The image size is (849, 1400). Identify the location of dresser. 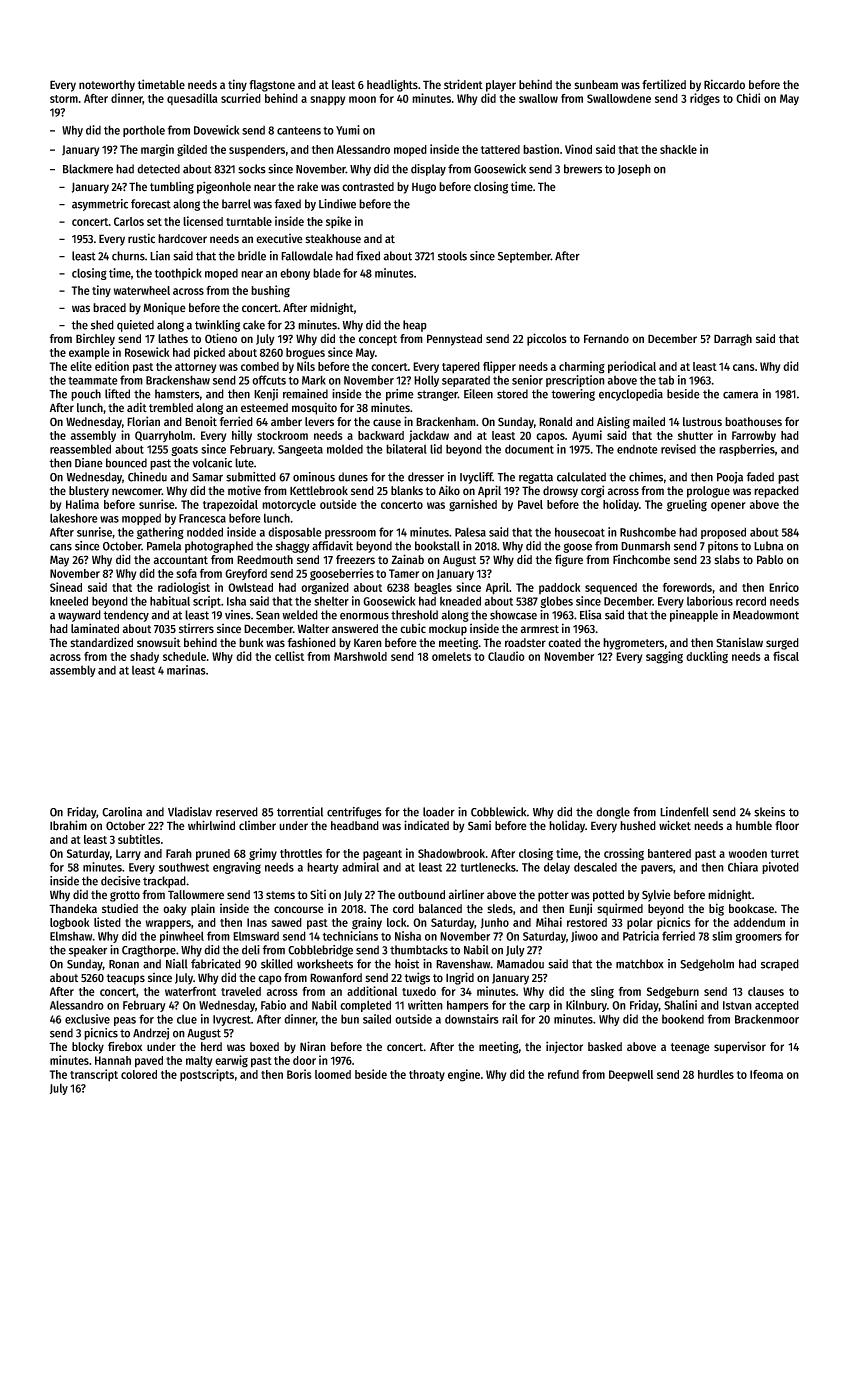
(426, 477).
